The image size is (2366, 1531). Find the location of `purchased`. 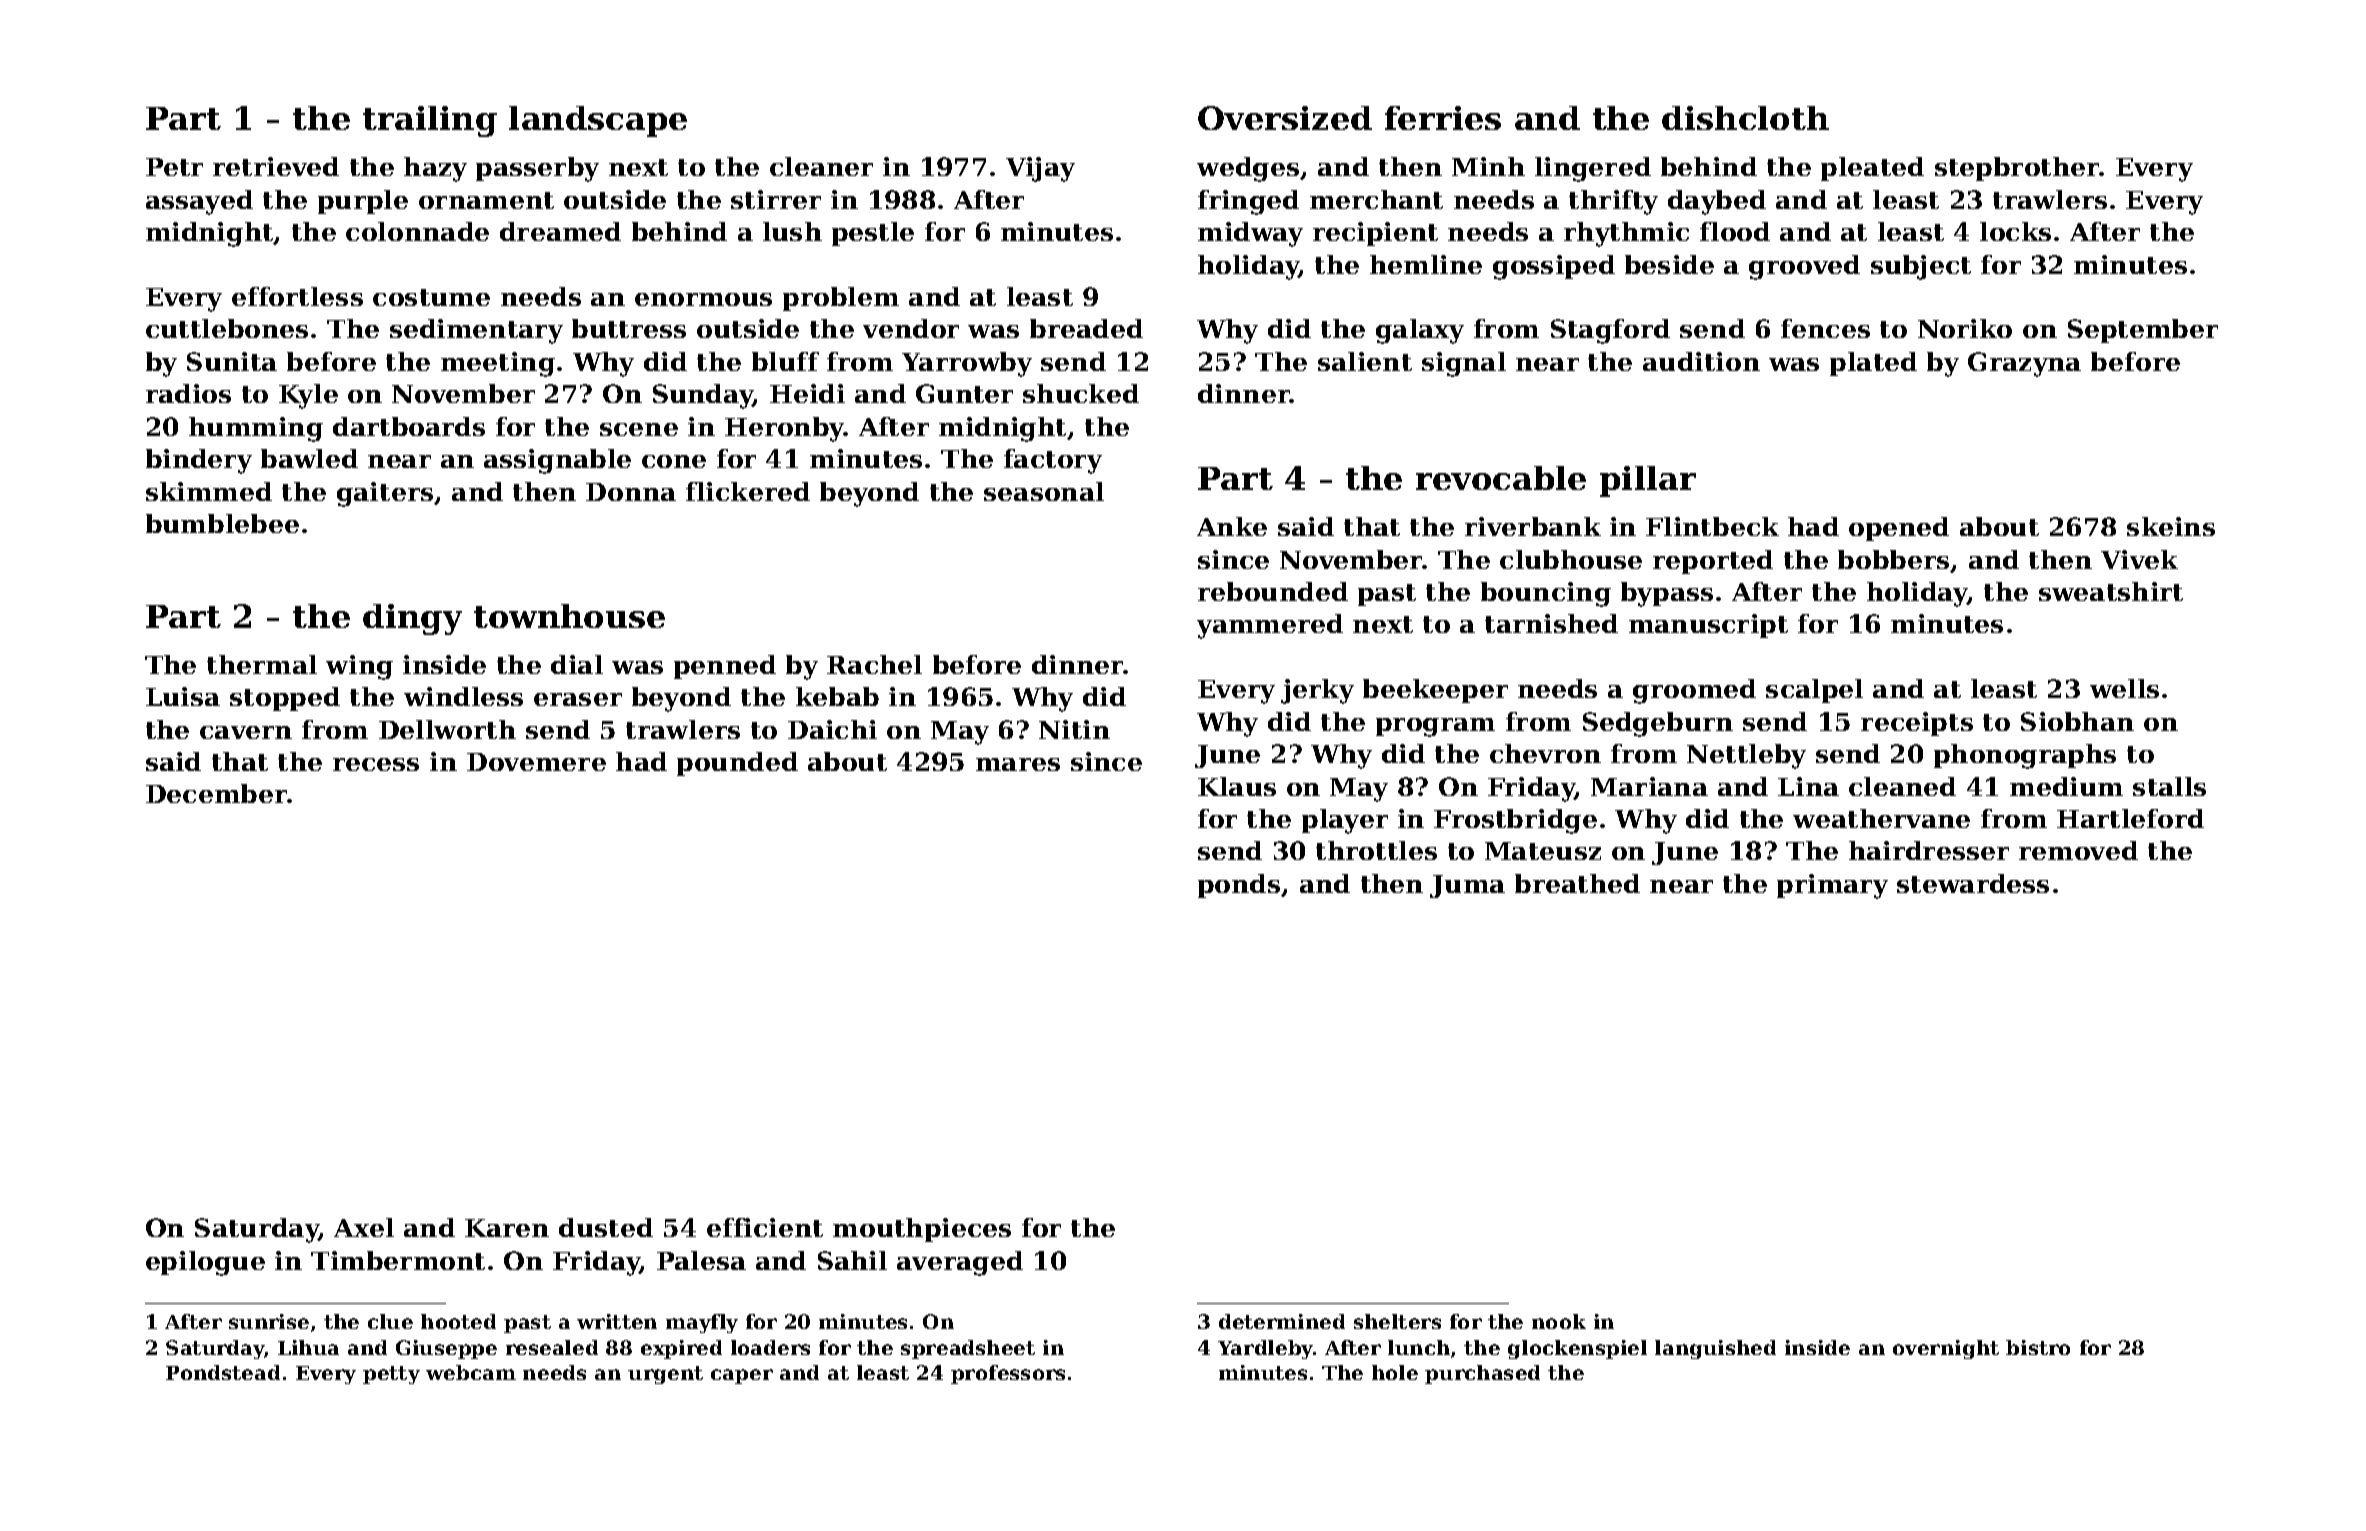

purchased is located at coordinates (1482, 1374).
